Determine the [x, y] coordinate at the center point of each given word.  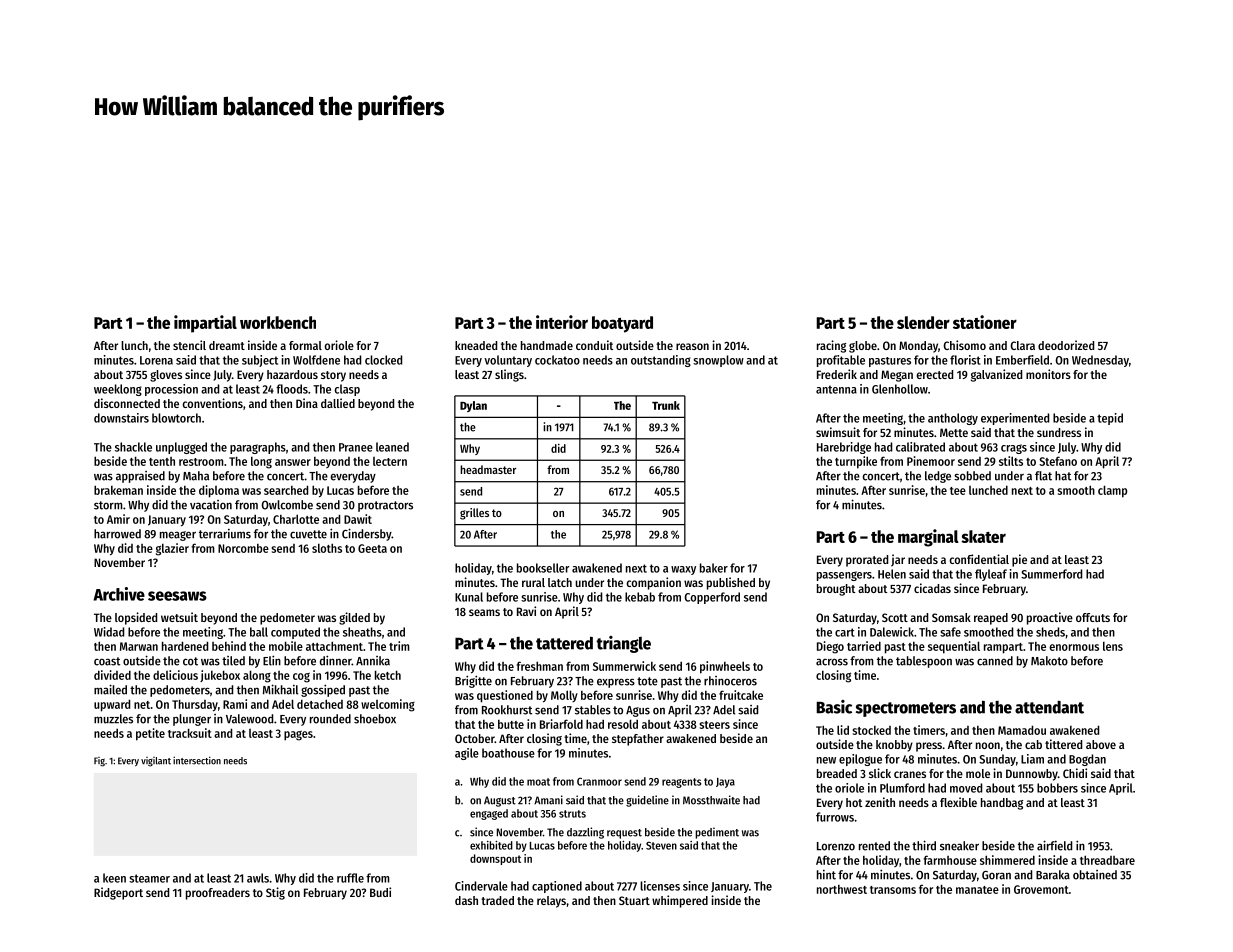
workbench [278, 322]
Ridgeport [118, 893]
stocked [871, 730]
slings [509, 375]
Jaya [725, 783]
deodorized [1066, 345]
